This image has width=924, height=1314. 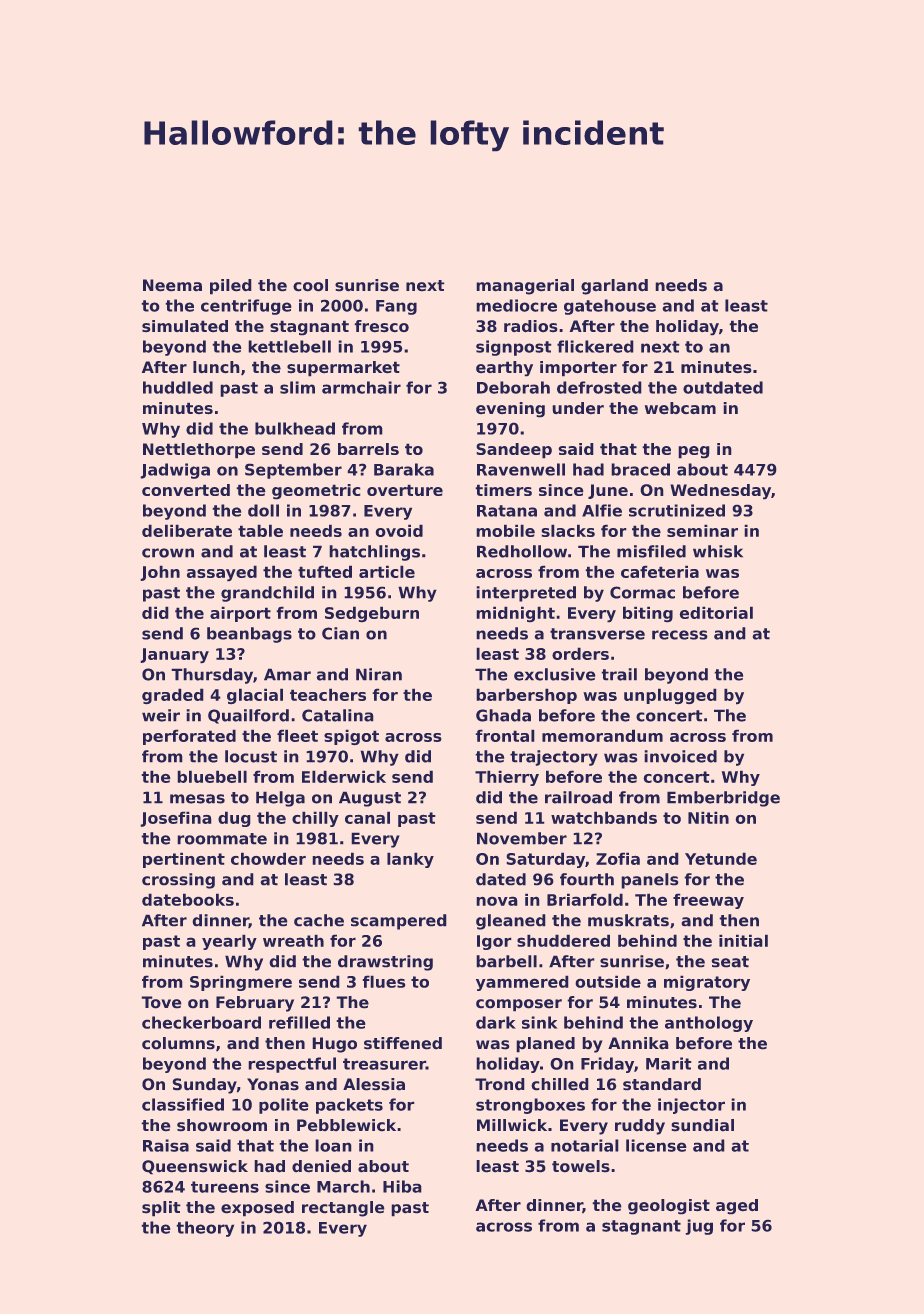 I want to click on webcam, so click(x=680, y=408).
